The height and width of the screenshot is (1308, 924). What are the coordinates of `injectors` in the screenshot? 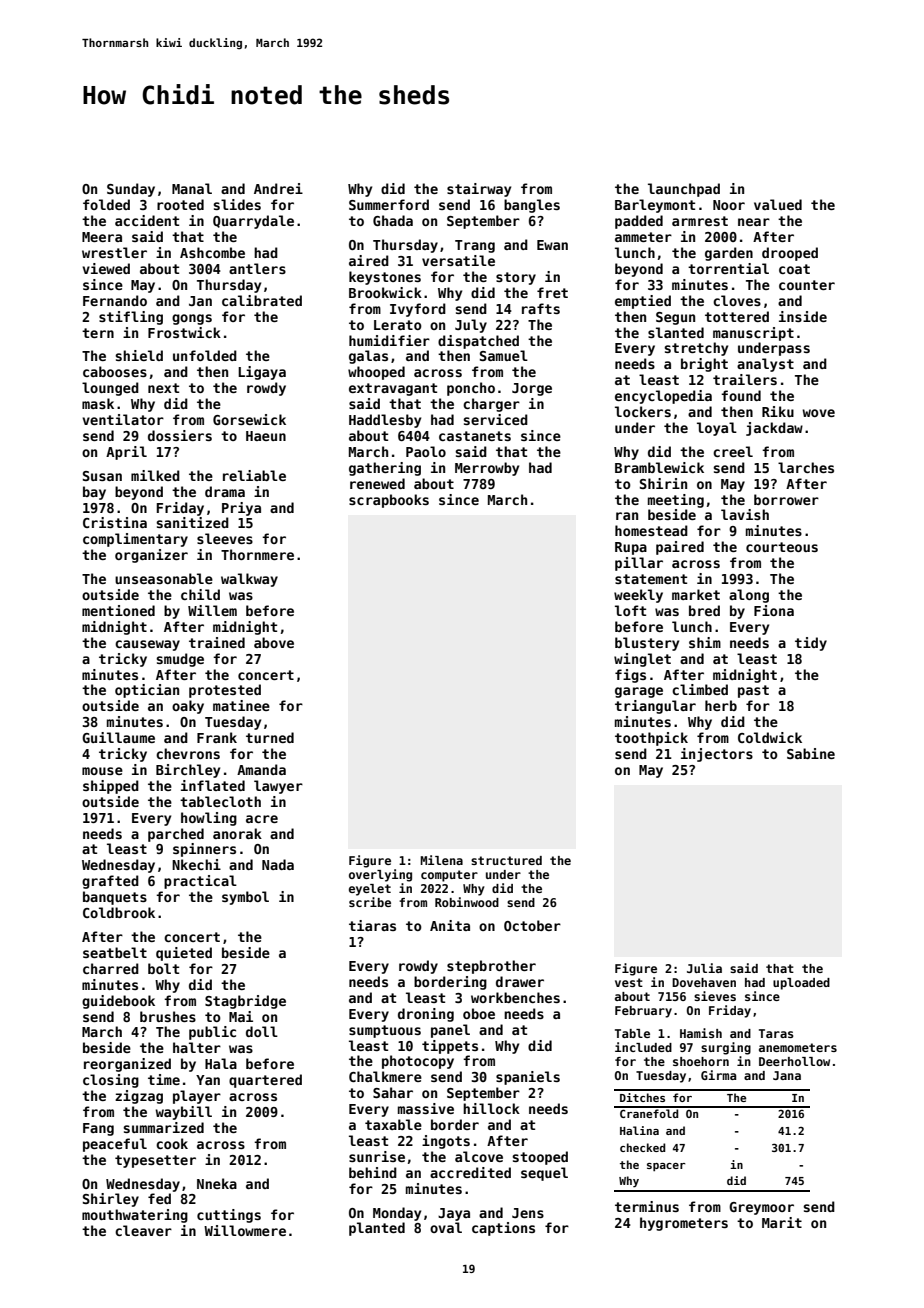 It's located at (717, 755).
